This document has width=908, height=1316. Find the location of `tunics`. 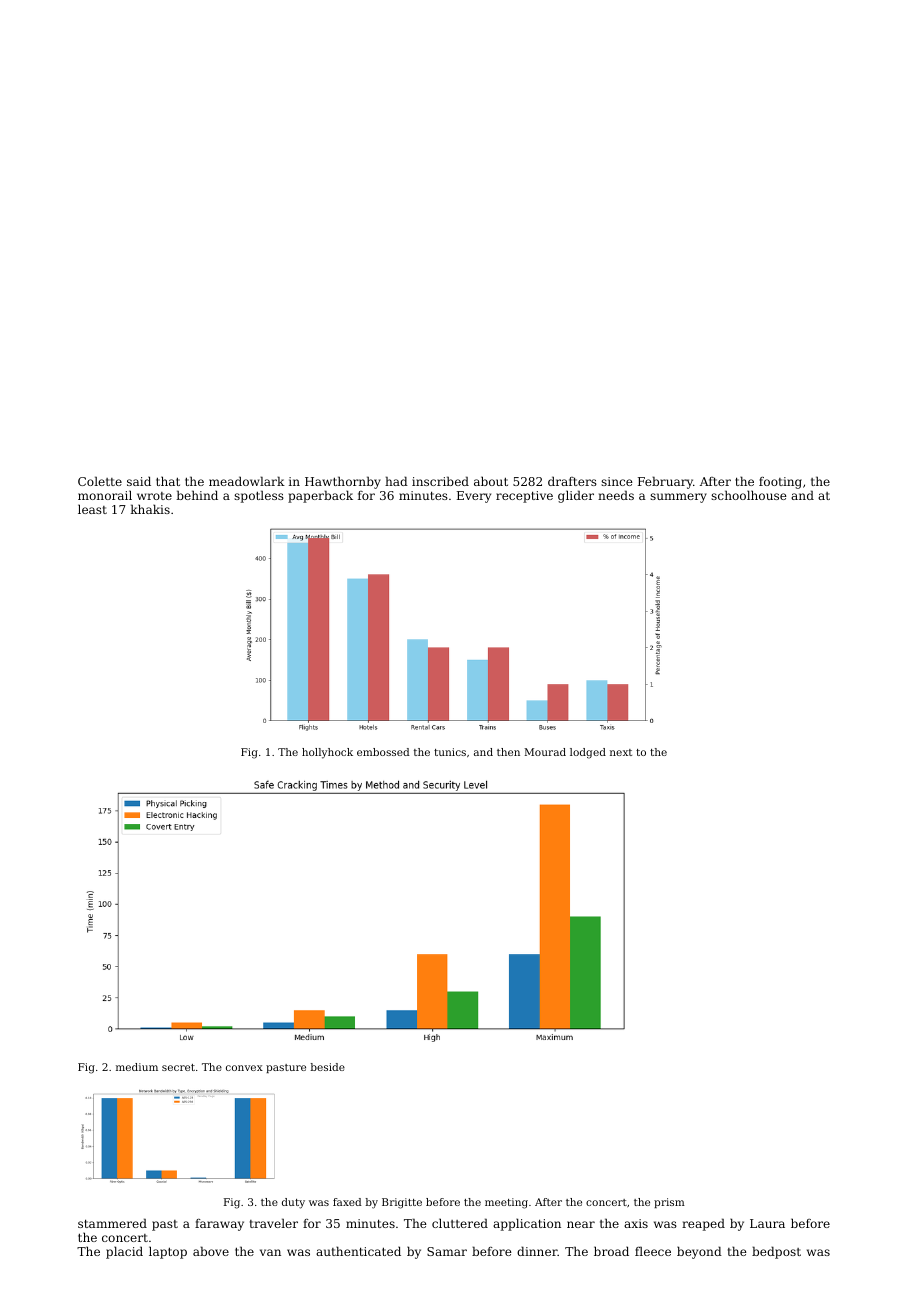

tunics is located at coordinates (450, 752).
